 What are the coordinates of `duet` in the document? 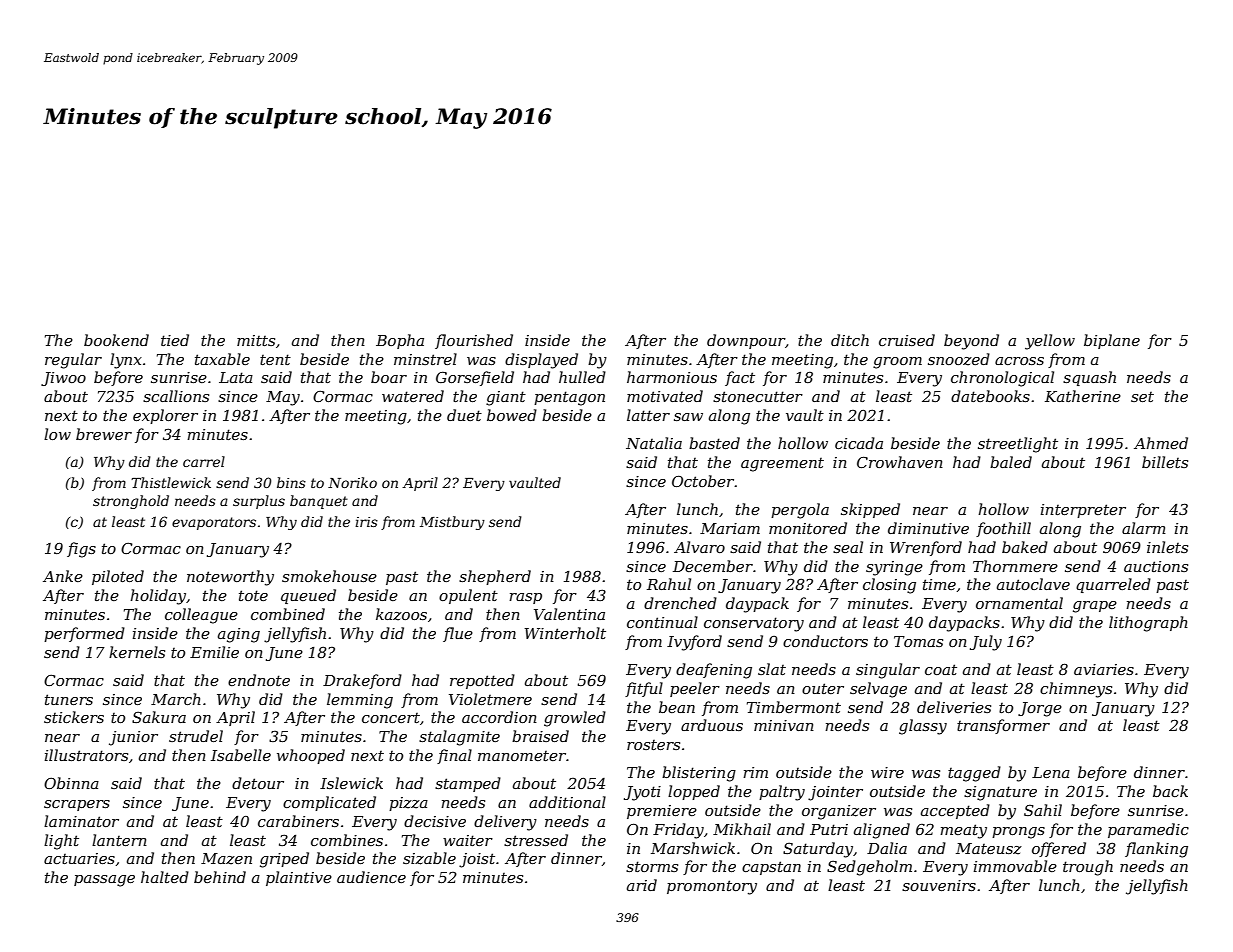 It's located at (464, 415).
